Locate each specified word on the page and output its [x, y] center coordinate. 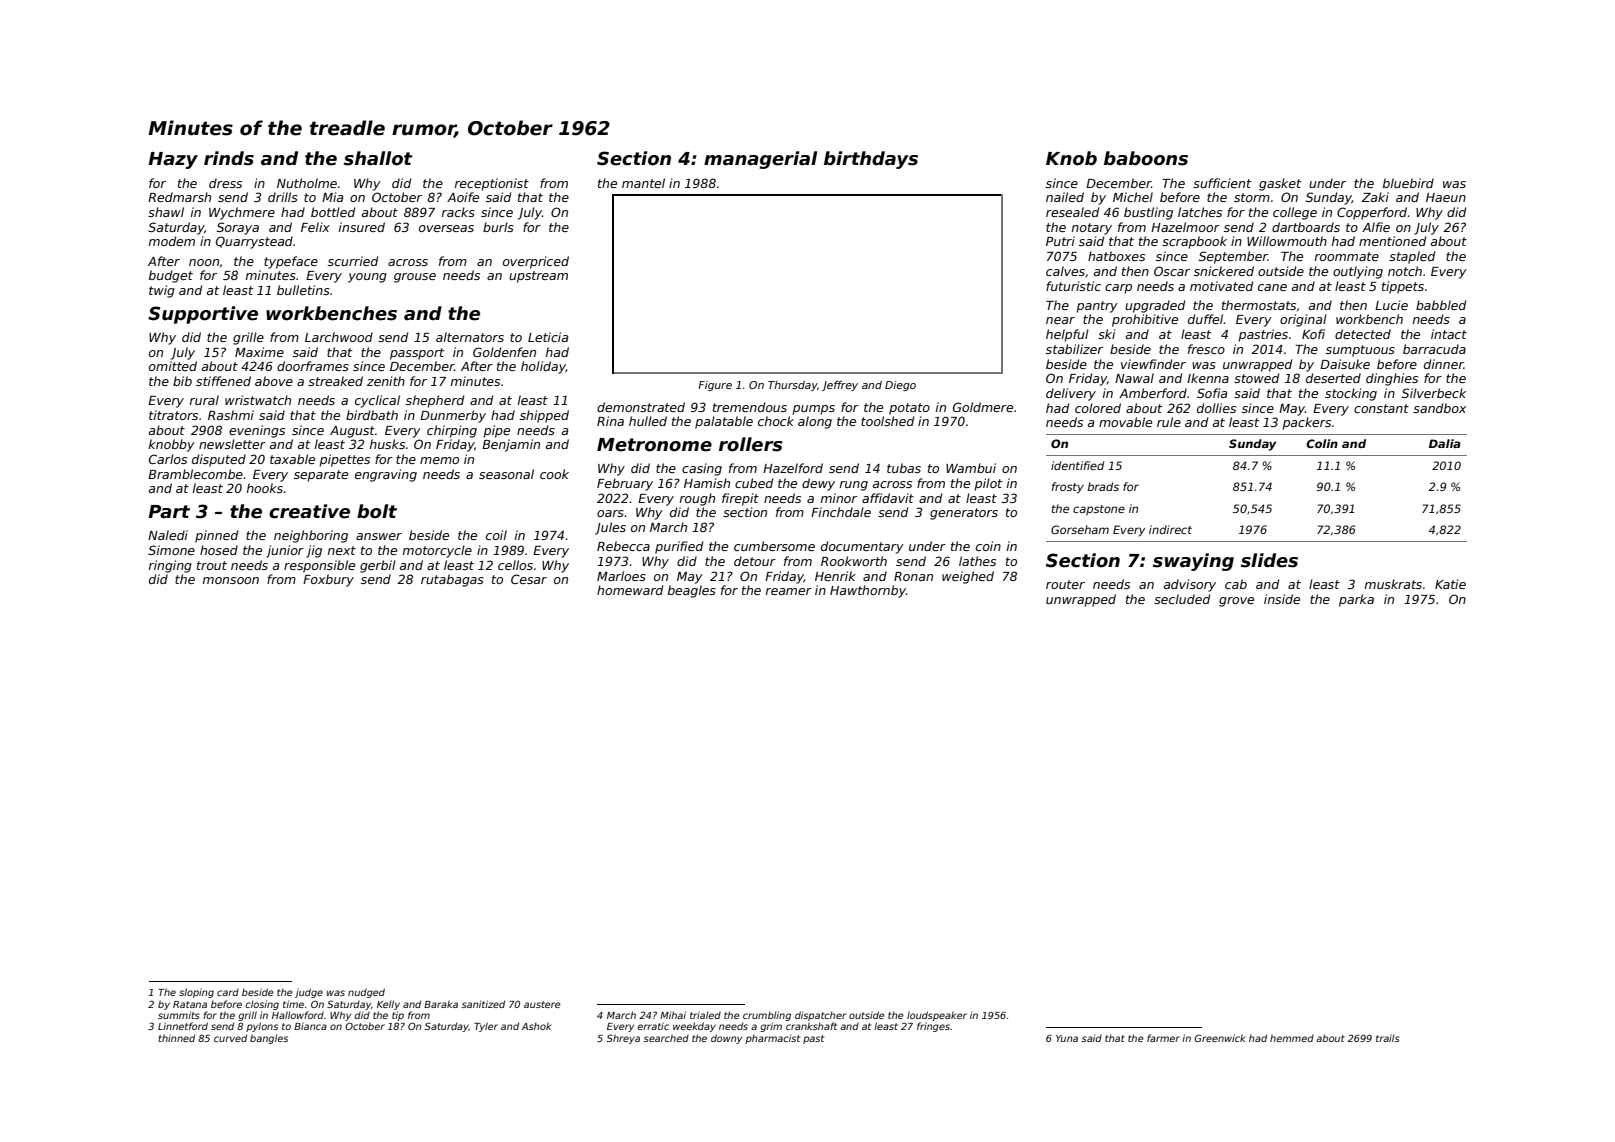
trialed [705, 1015]
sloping [196, 993]
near [1060, 320]
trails [1388, 1038]
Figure [715, 386]
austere [542, 1004]
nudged [366, 993]
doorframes [313, 366]
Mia [332, 197]
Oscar [1172, 271]
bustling [1148, 213]
